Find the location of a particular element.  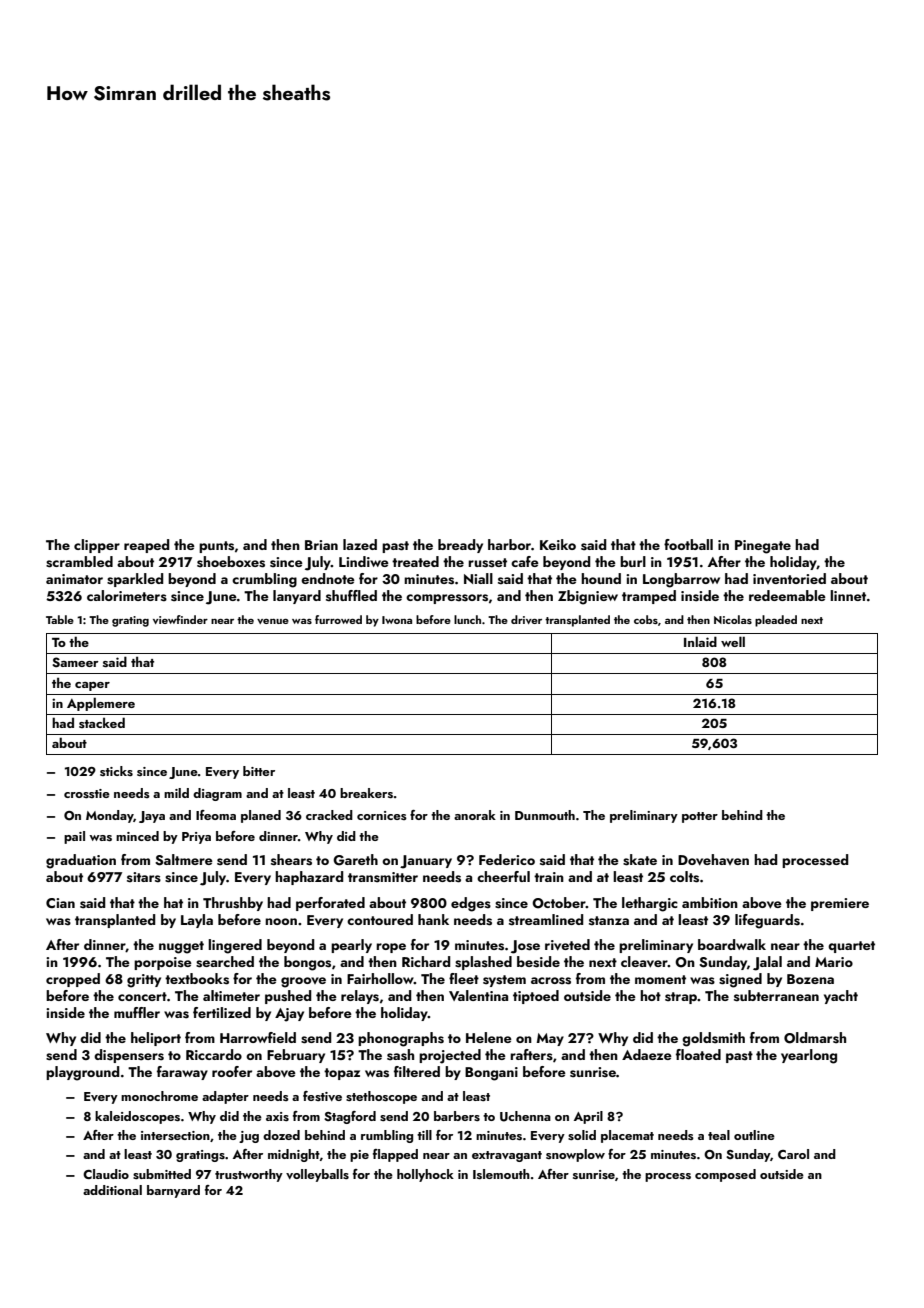

Pinegate is located at coordinates (763, 547).
